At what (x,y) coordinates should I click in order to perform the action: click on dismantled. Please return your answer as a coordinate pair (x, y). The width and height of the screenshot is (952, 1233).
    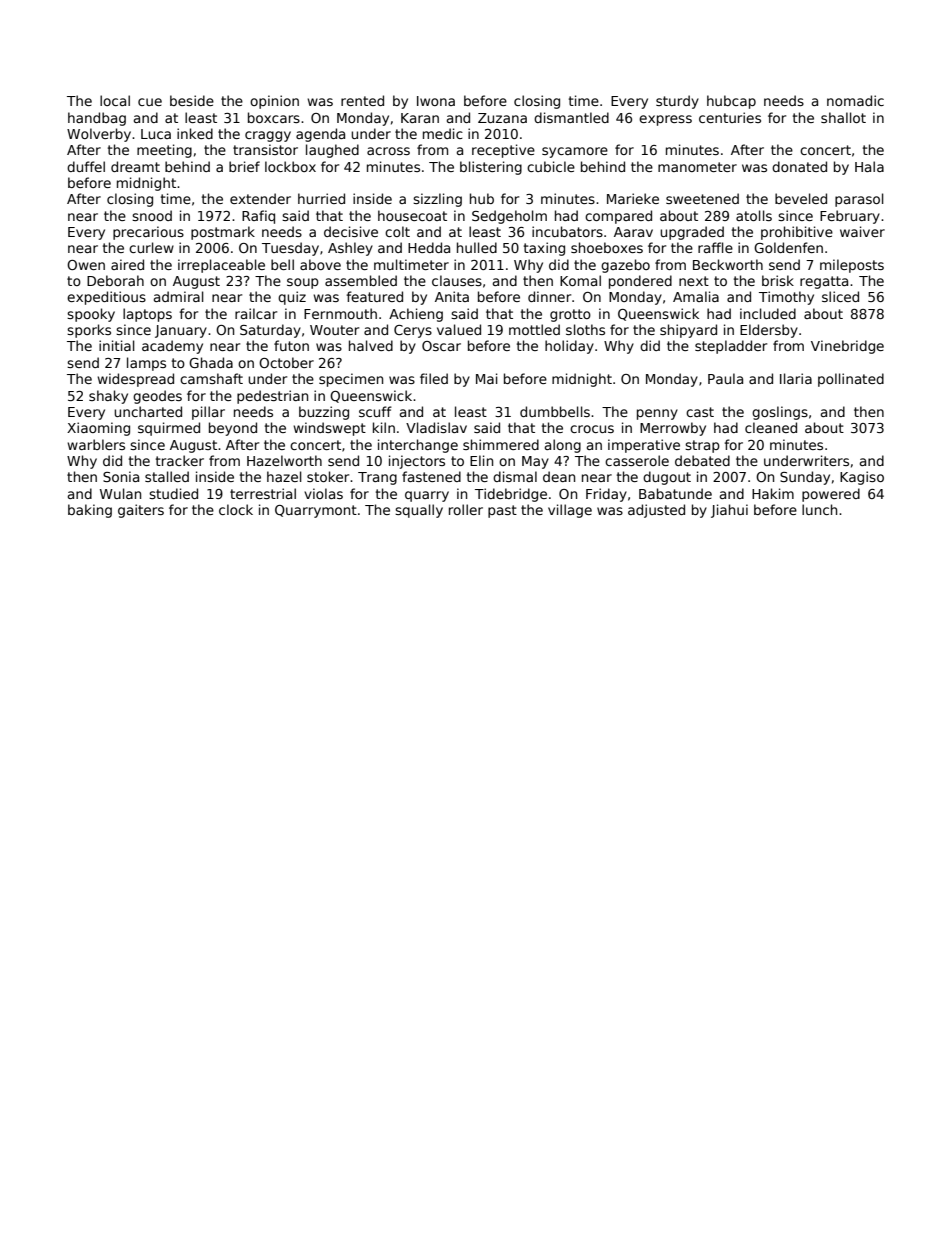
    Looking at the image, I should click on (571, 117).
